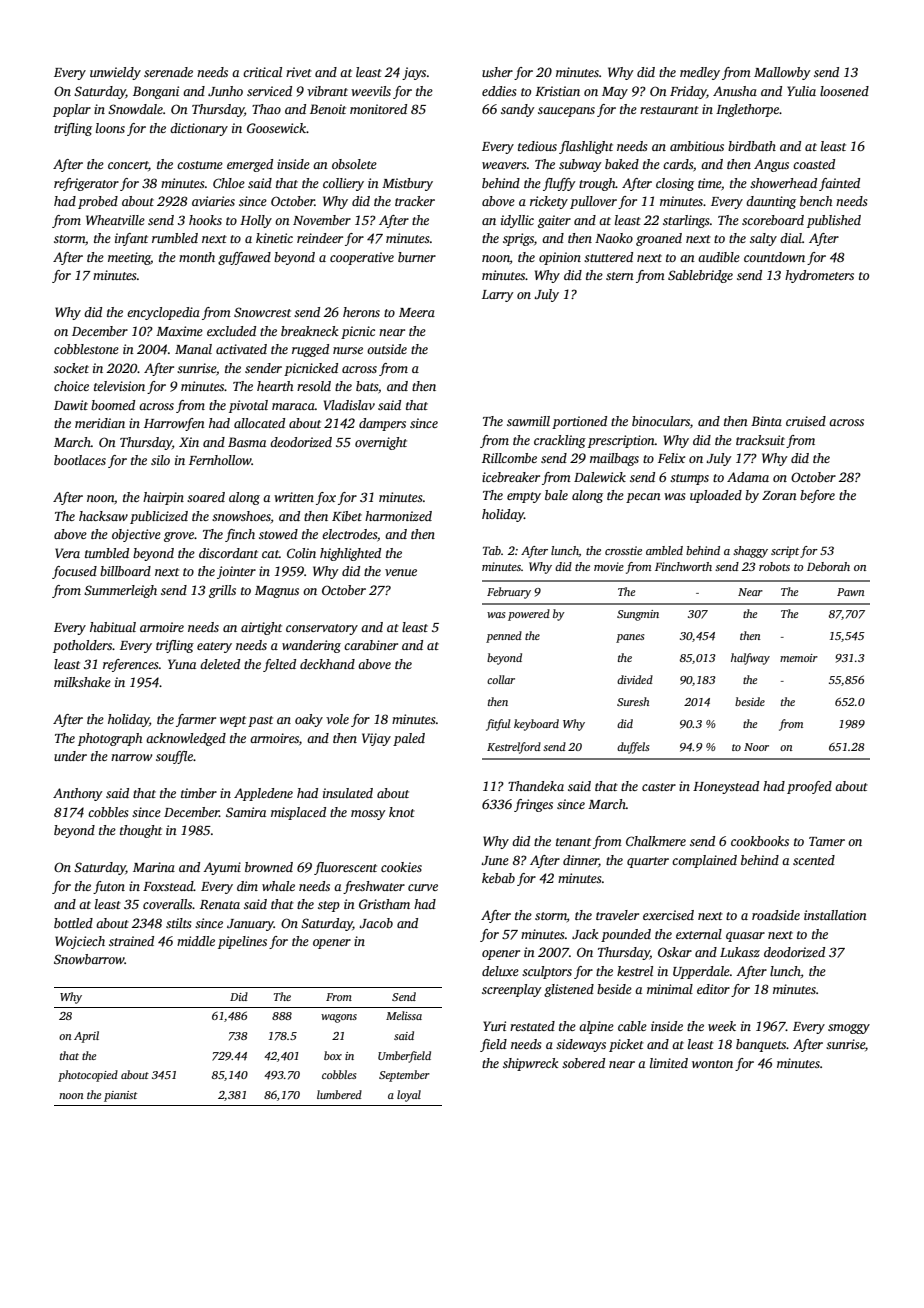  Describe the element at coordinates (712, 1064) in the image. I see `wonton` at that location.
